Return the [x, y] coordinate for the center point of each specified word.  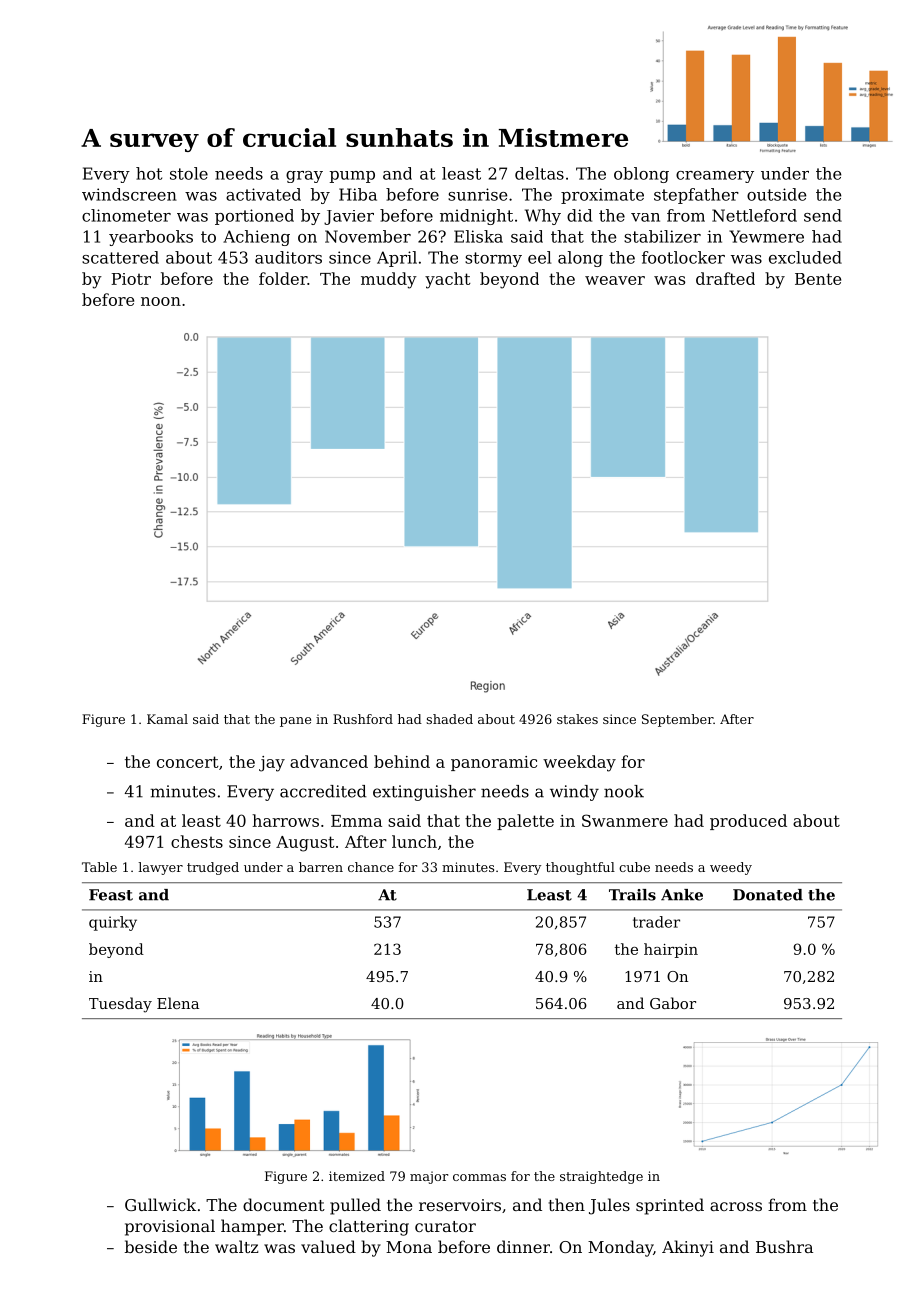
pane [295, 722]
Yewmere [766, 236]
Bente [818, 279]
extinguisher [424, 793]
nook [624, 791]
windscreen [129, 194]
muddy [389, 280]
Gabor [673, 1003]
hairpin [671, 950]
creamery [715, 177]
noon [161, 301]
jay [272, 764]
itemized [357, 1176]
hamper [252, 1227]
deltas [539, 173]
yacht [448, 280]
